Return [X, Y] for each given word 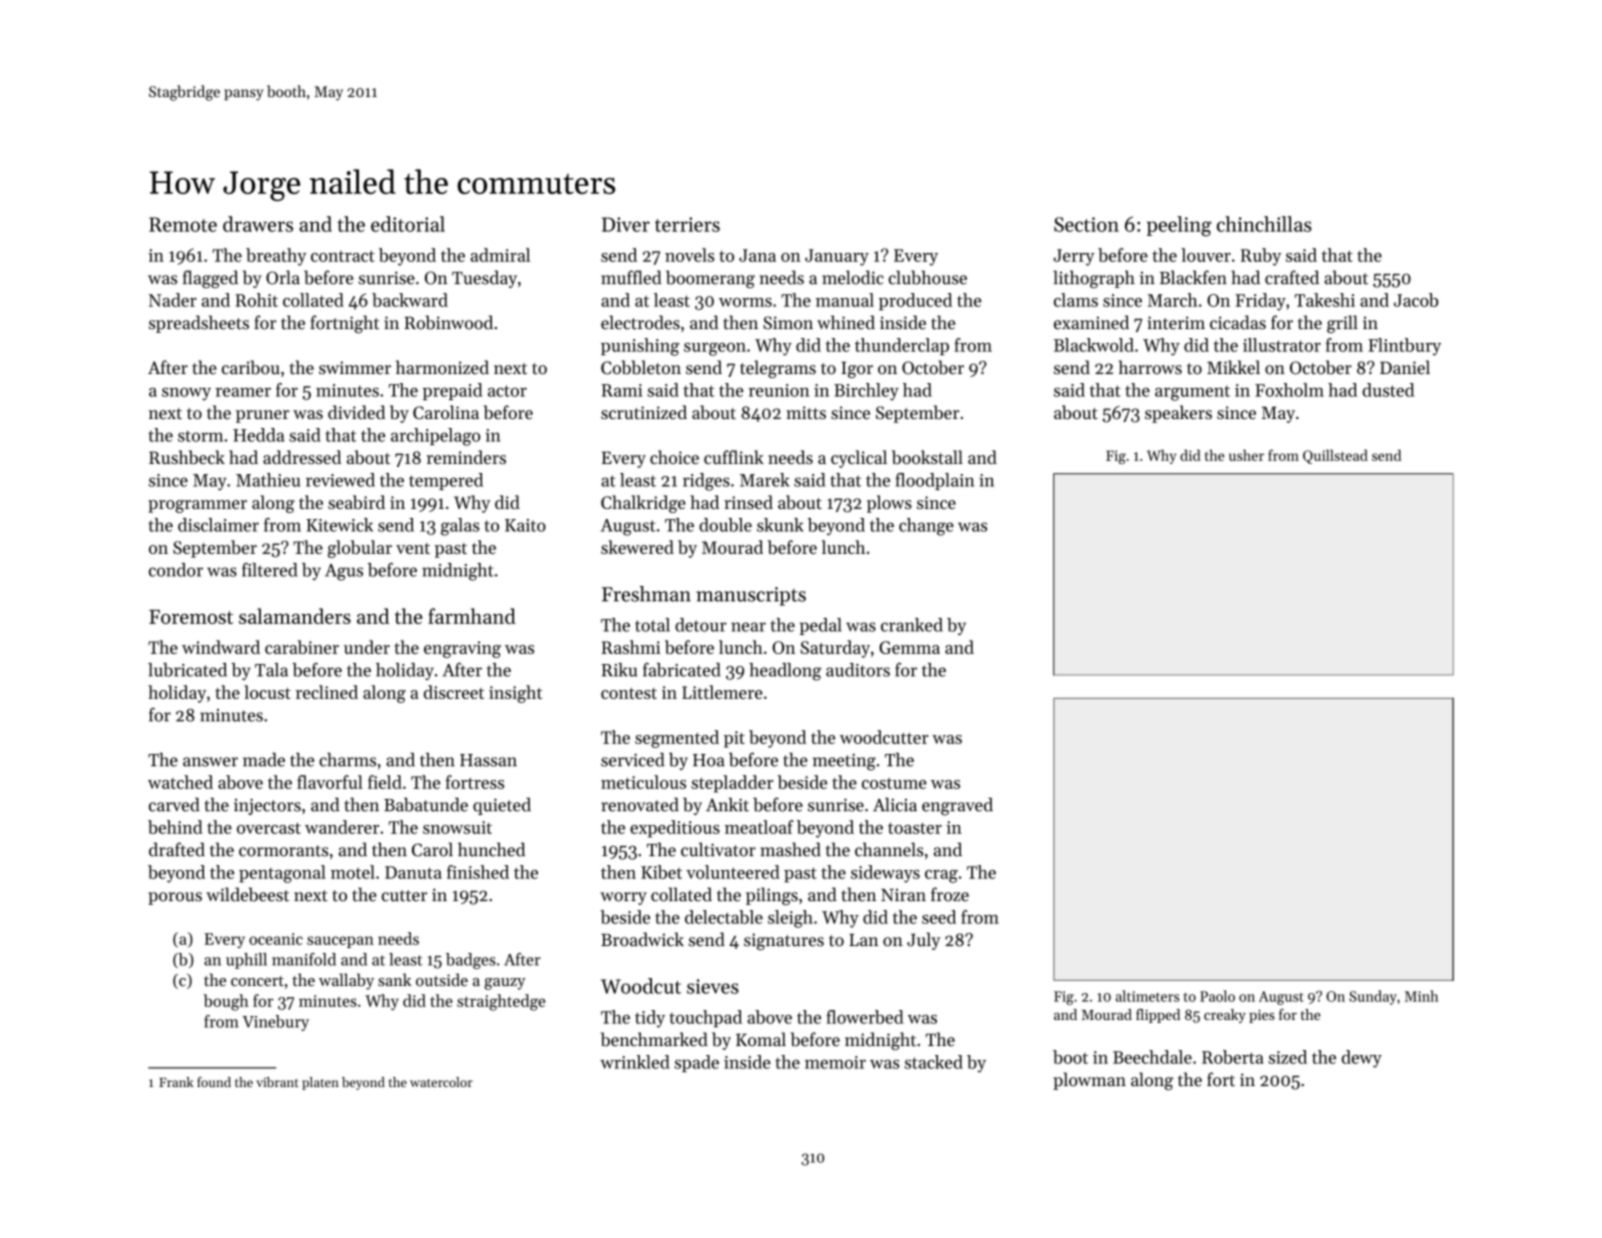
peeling [1179, 226]
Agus [344, 572]
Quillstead [1335, 456]
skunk [780, 525]
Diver [626, 224]
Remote [183, 224]
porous [175, 898]
